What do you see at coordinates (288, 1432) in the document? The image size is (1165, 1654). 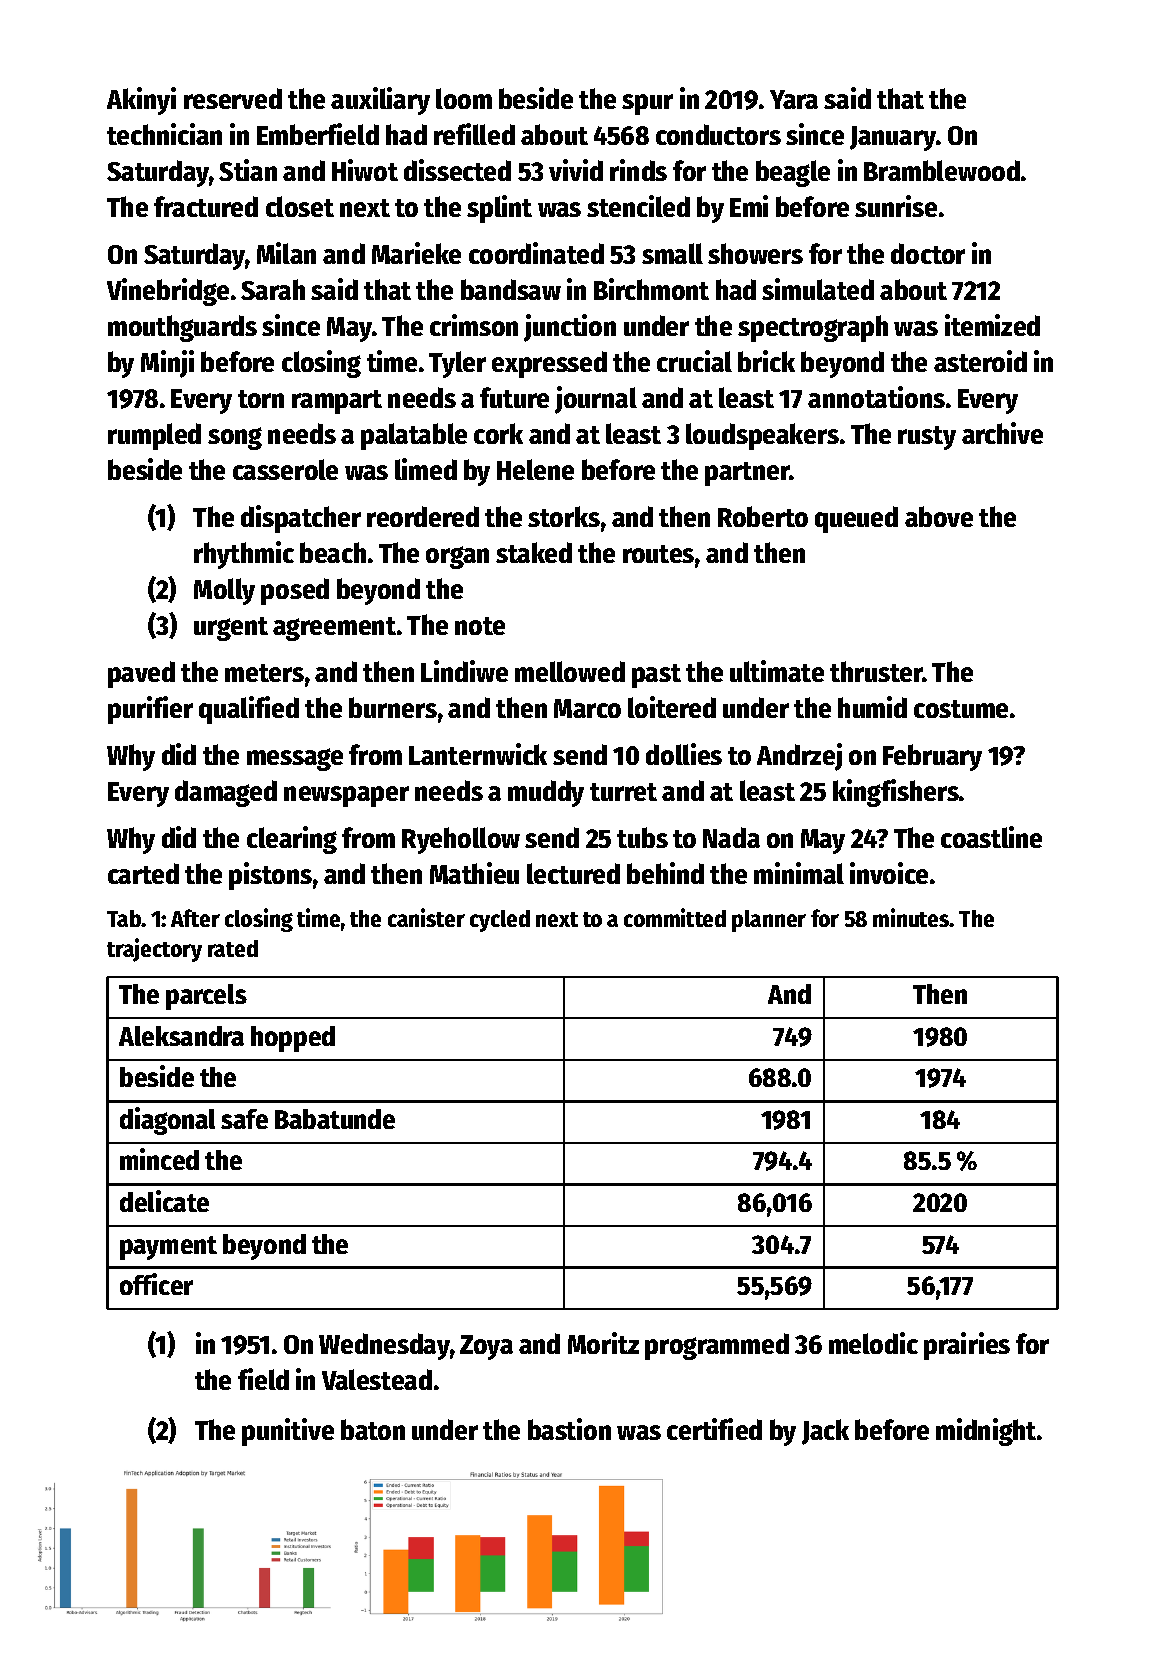 I see `punitive` at bounding box center [288, 1432].
